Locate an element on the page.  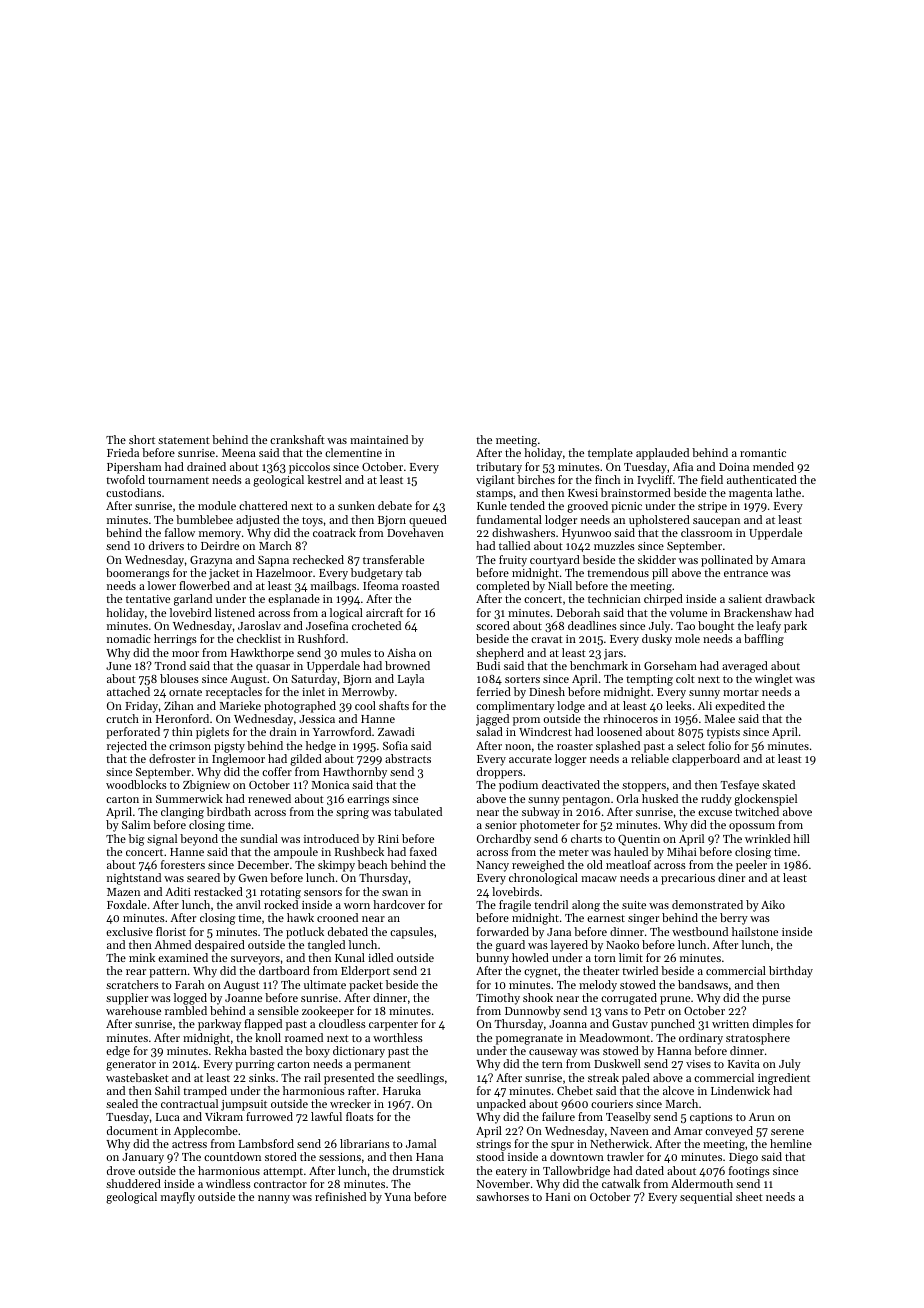
defroster is located at coordinates (172, 758).
